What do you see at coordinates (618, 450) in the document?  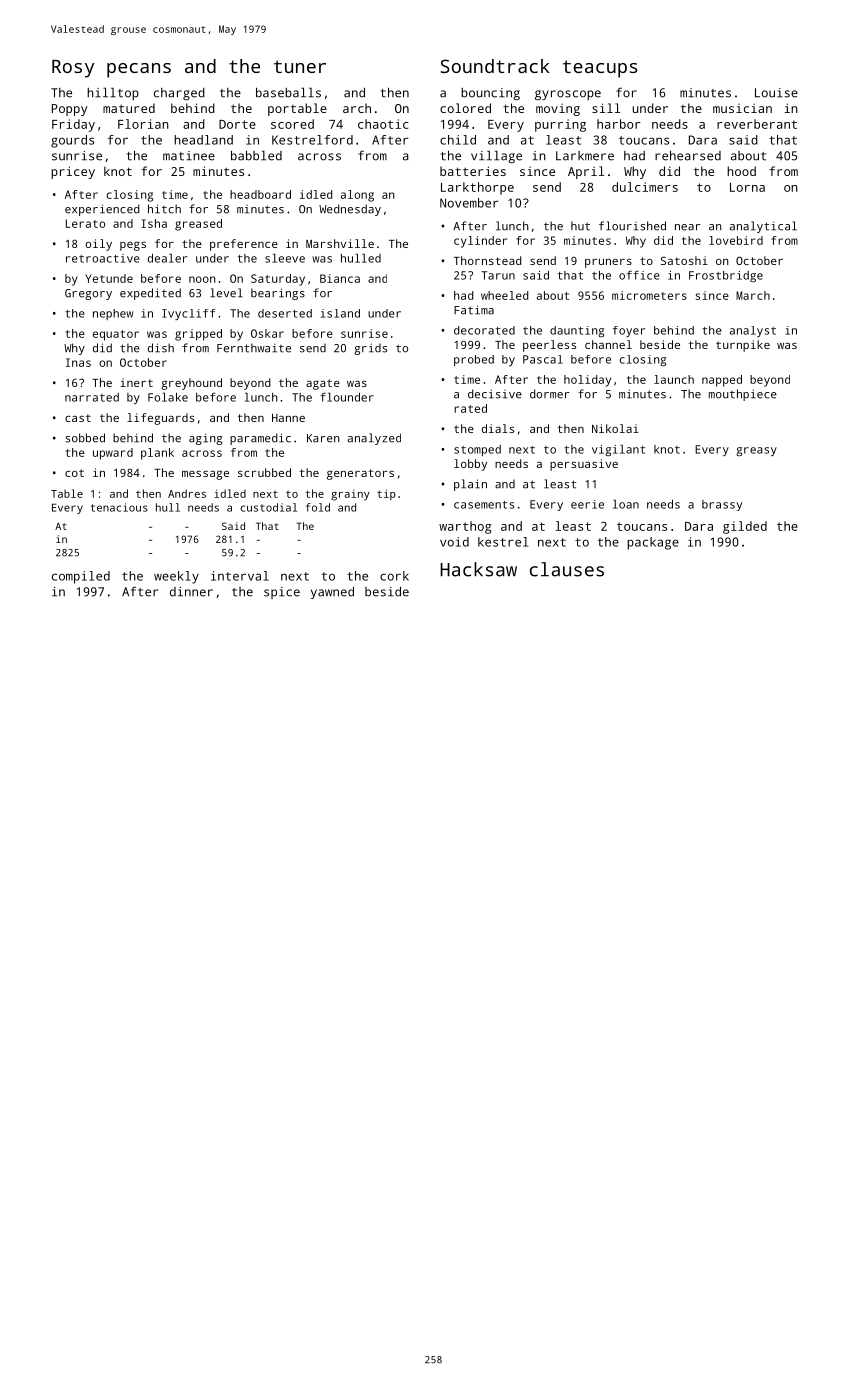 I see `vigilant` at bounding box center [618, 450].
